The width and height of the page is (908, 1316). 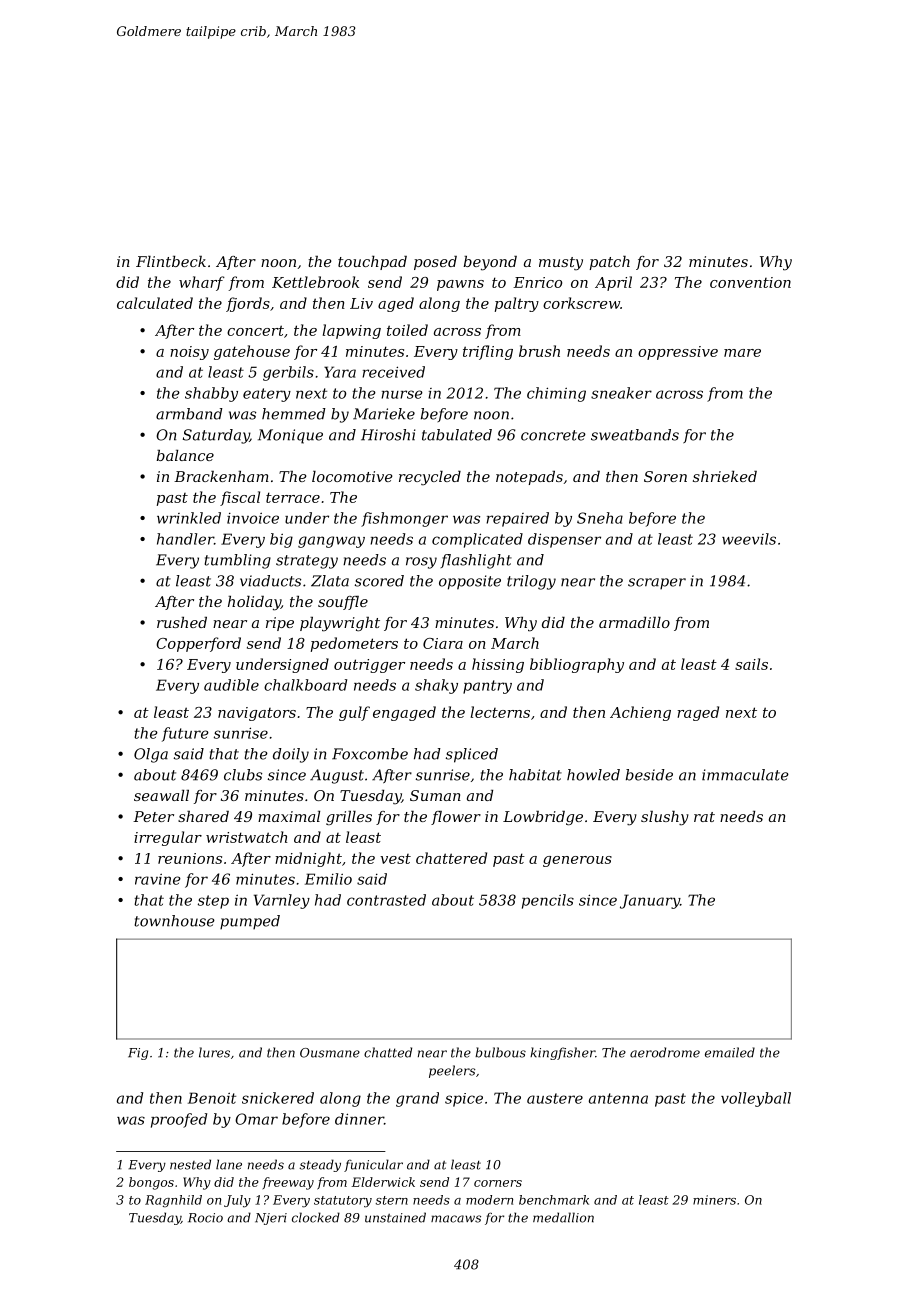 What do you see at coordinates (252, 352) in the page?
I see `gatehouse` at bounding box center [252, 352].
